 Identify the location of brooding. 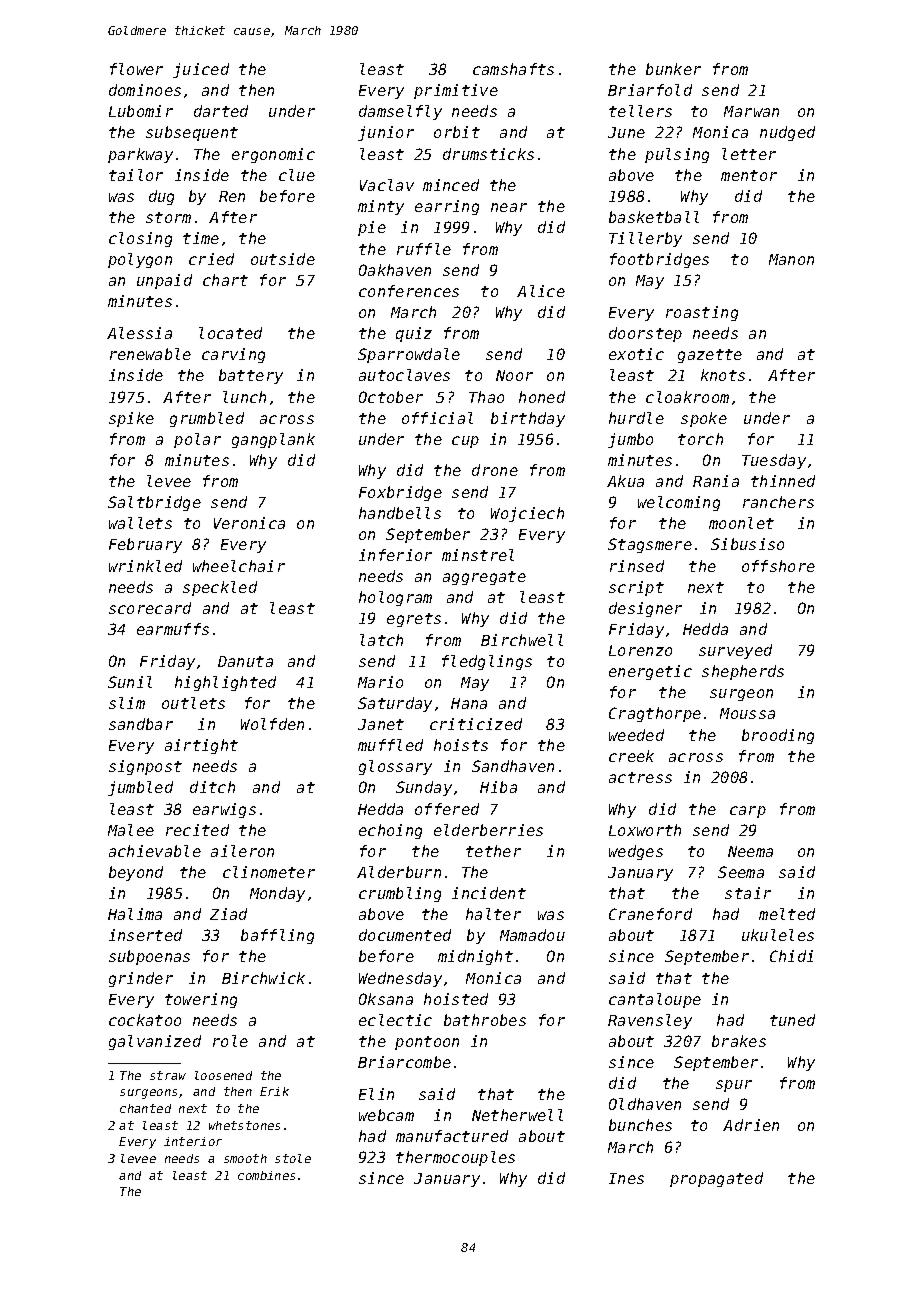
(778, 736).
